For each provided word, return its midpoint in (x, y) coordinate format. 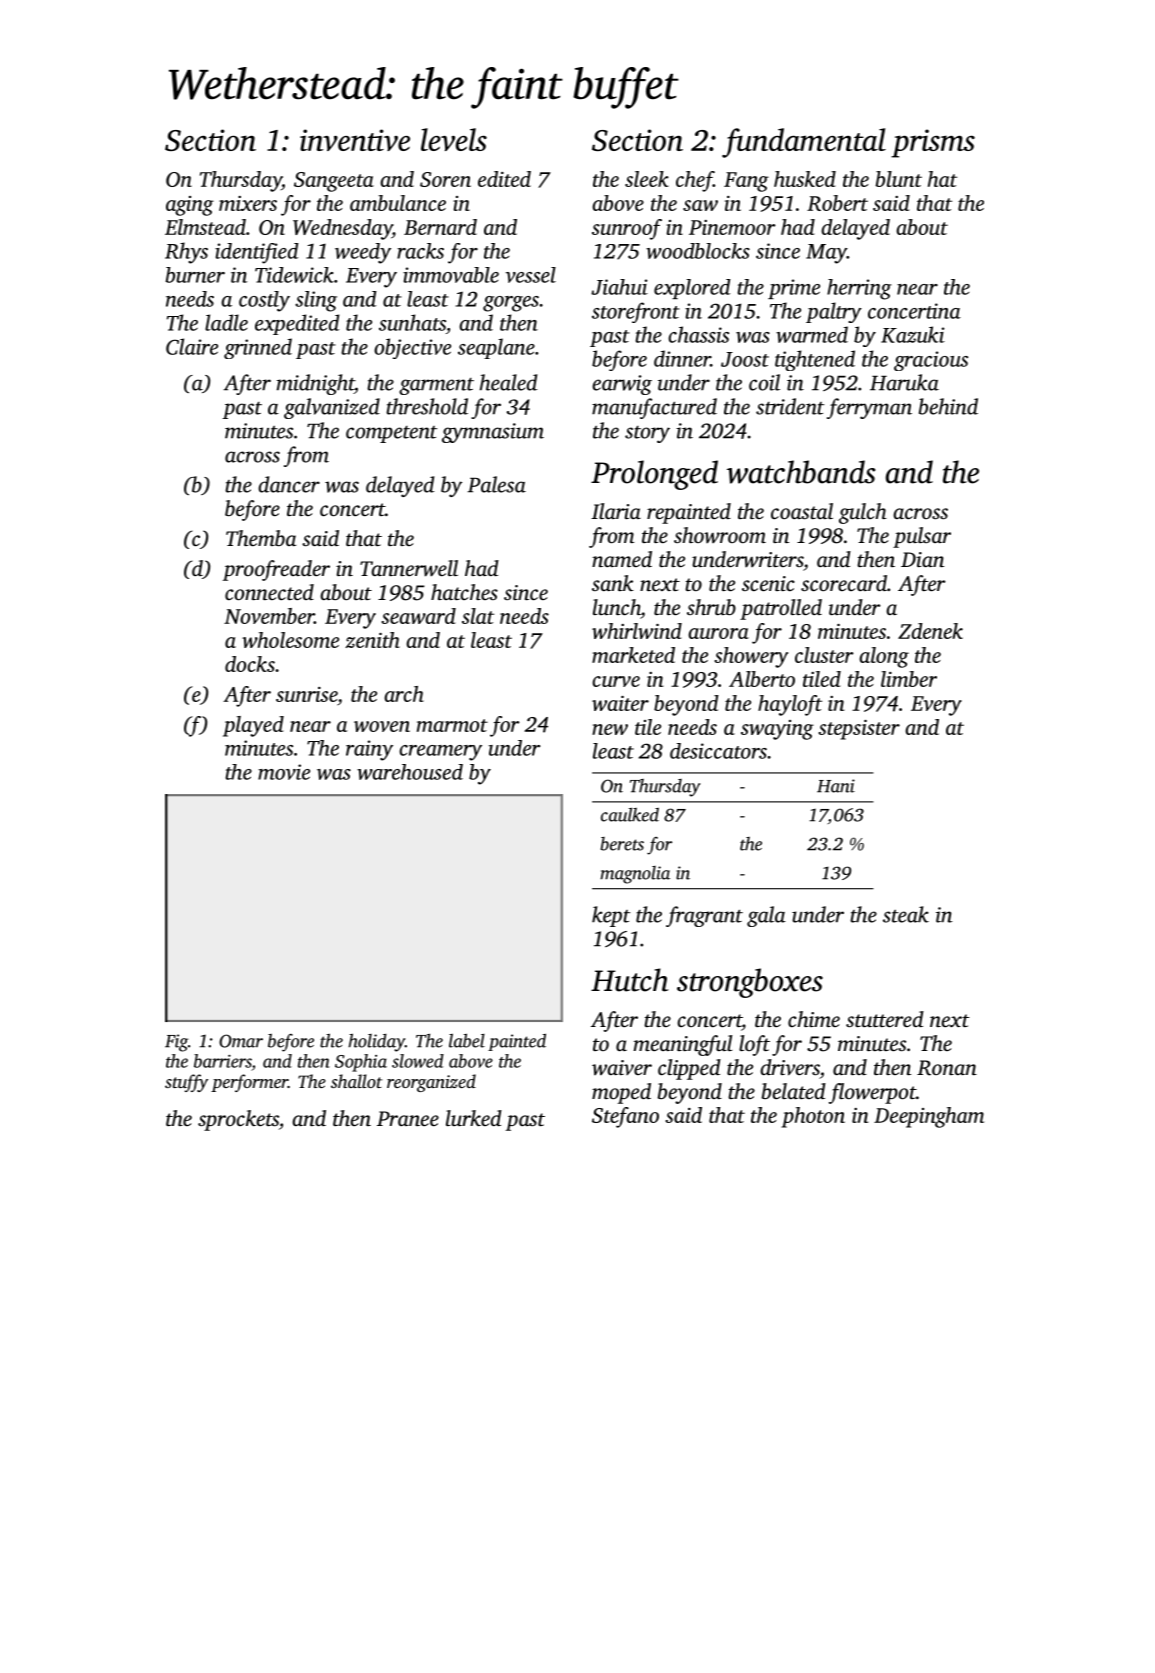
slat (478, 616)
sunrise (306, 694)
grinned (258, 348)
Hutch (630, 980)
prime (794, 289)
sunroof (627, 229)
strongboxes (750, 983)
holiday (376, 1042)
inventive (355, 140)
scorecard (844, 583)
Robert (837, 203)
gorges (511, 304)
